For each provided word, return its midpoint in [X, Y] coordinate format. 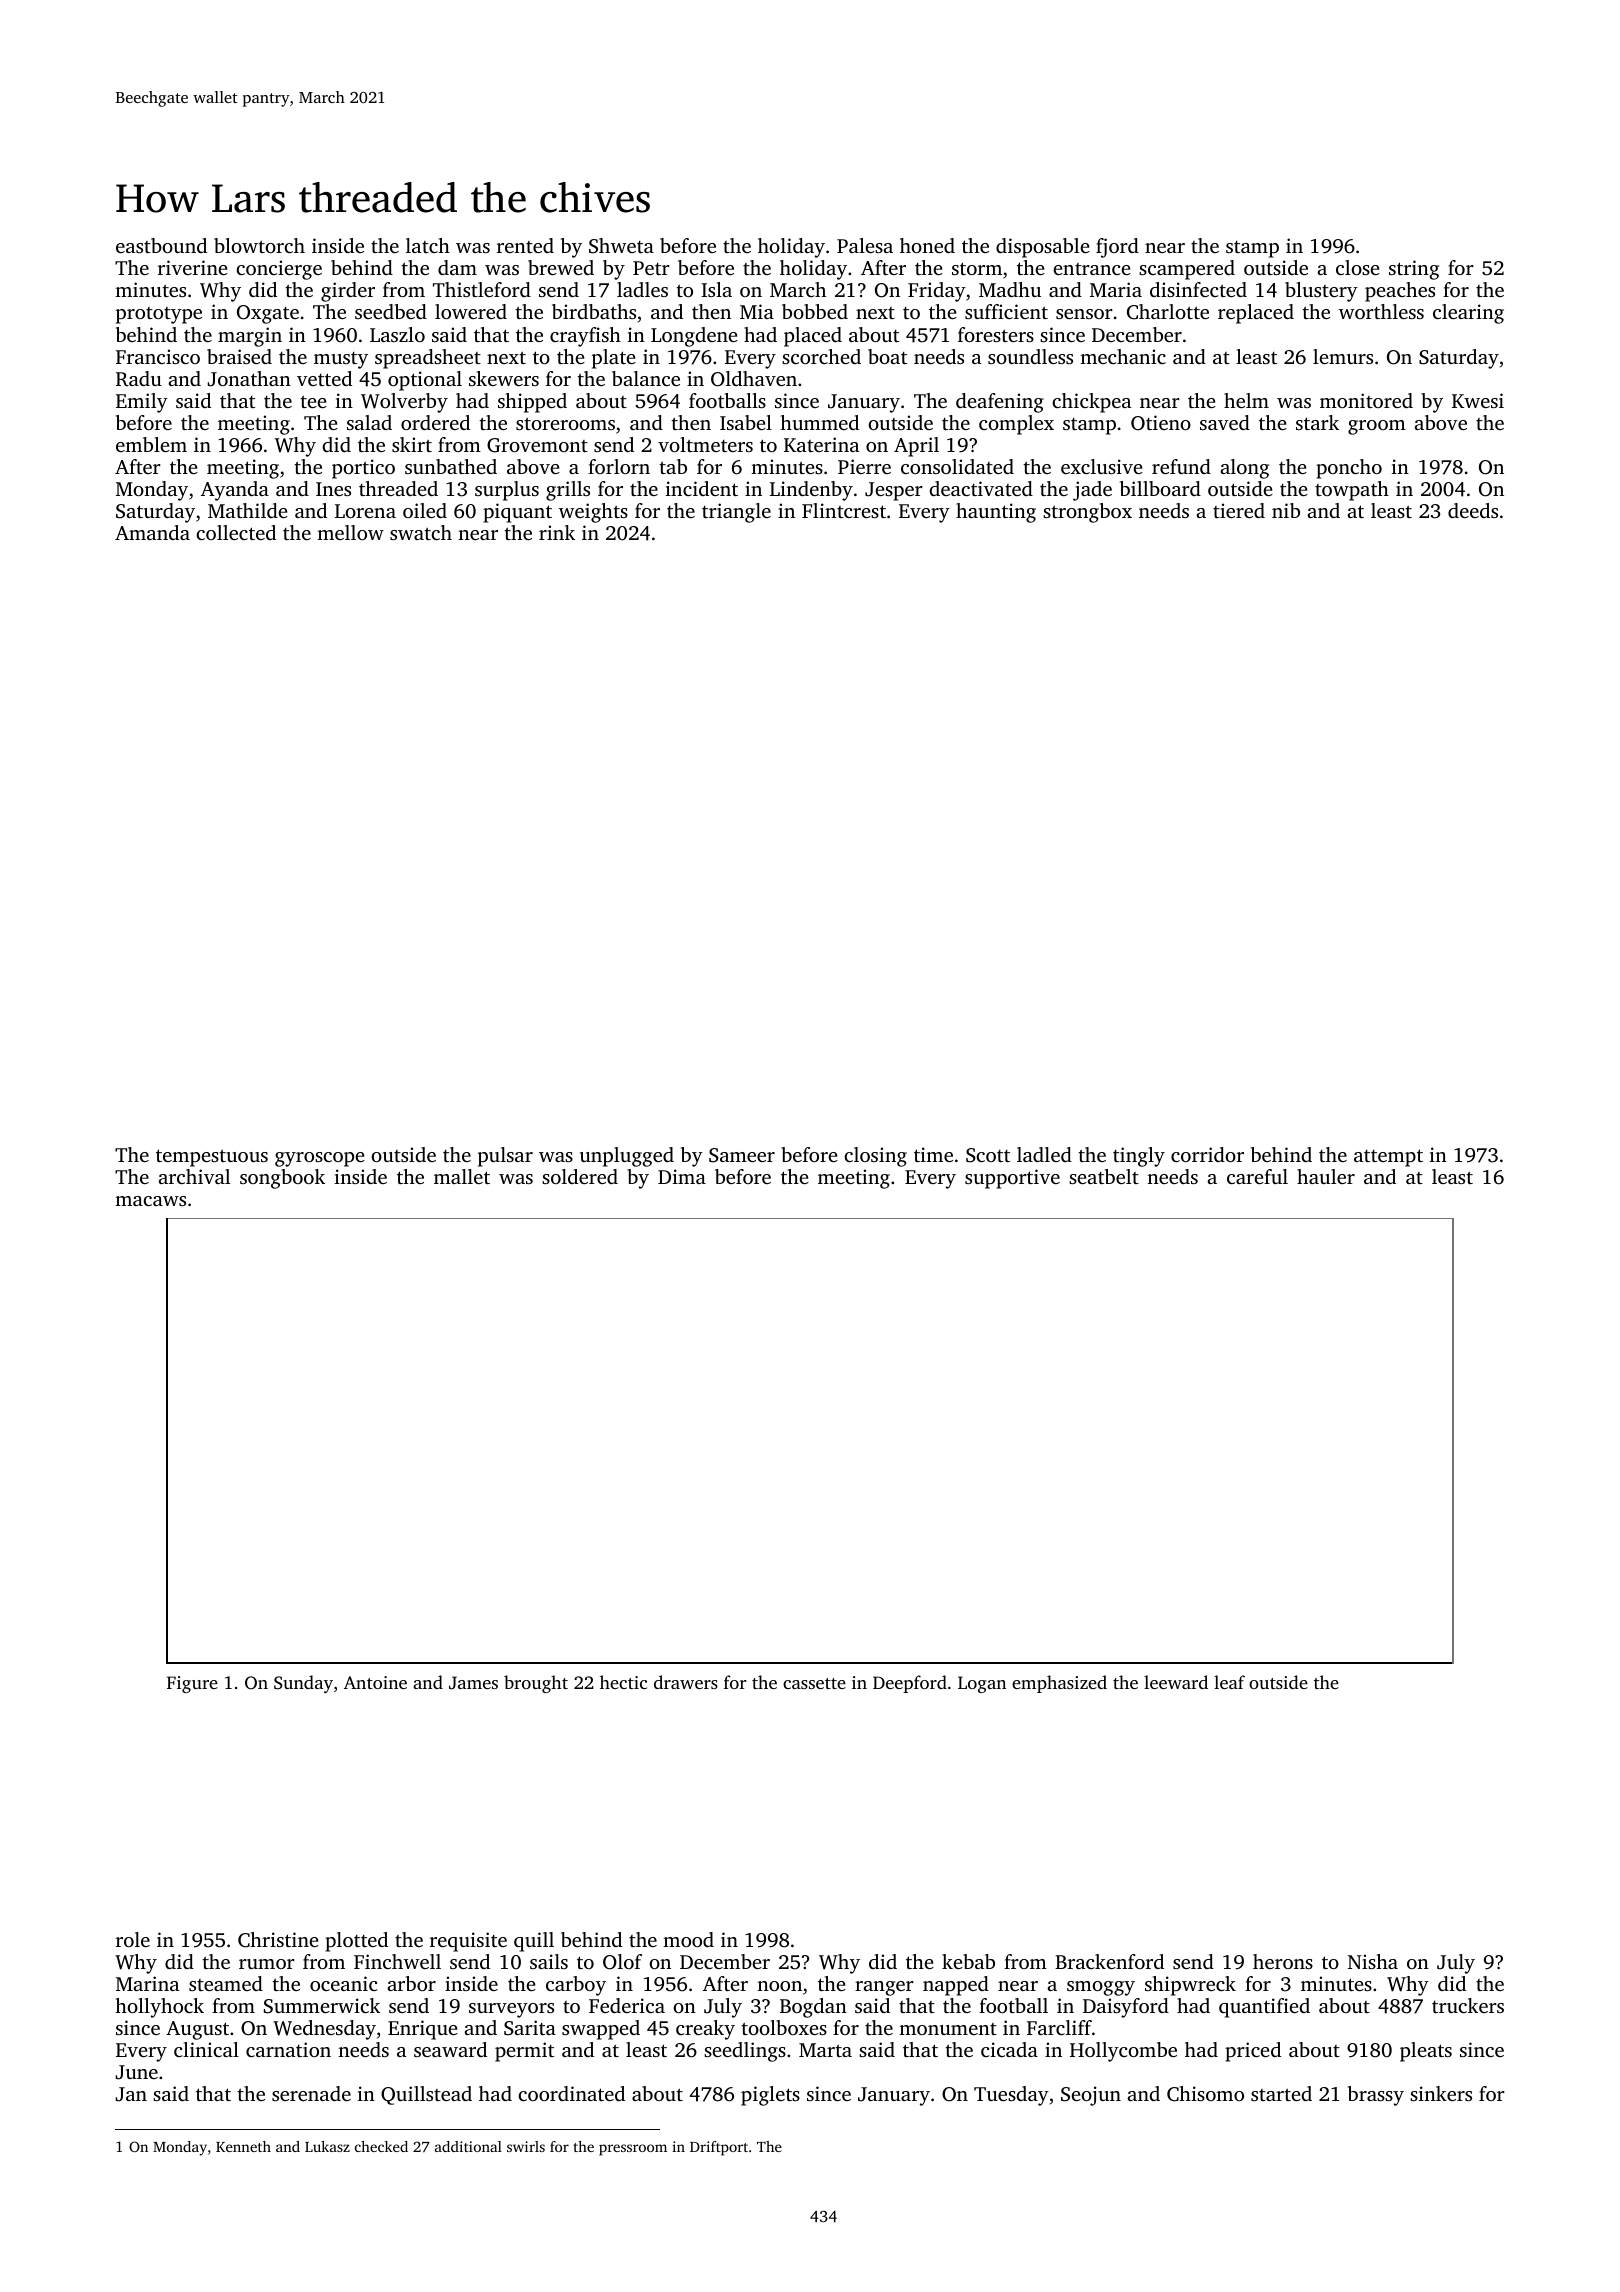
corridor [1207, 1154]
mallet [462, 1176]
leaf [1229, 1682]
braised [239, 356]
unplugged [627, 1157]
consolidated [957, 466]
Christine [278, 1940]
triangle [736, 513]
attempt [1388, 1158]
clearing [1468, 314]
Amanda [152, 532]
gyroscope [320, 1159]
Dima [682, 1176]
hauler [1326, 1176]
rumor [267, 1964]
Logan [982, 1684]
